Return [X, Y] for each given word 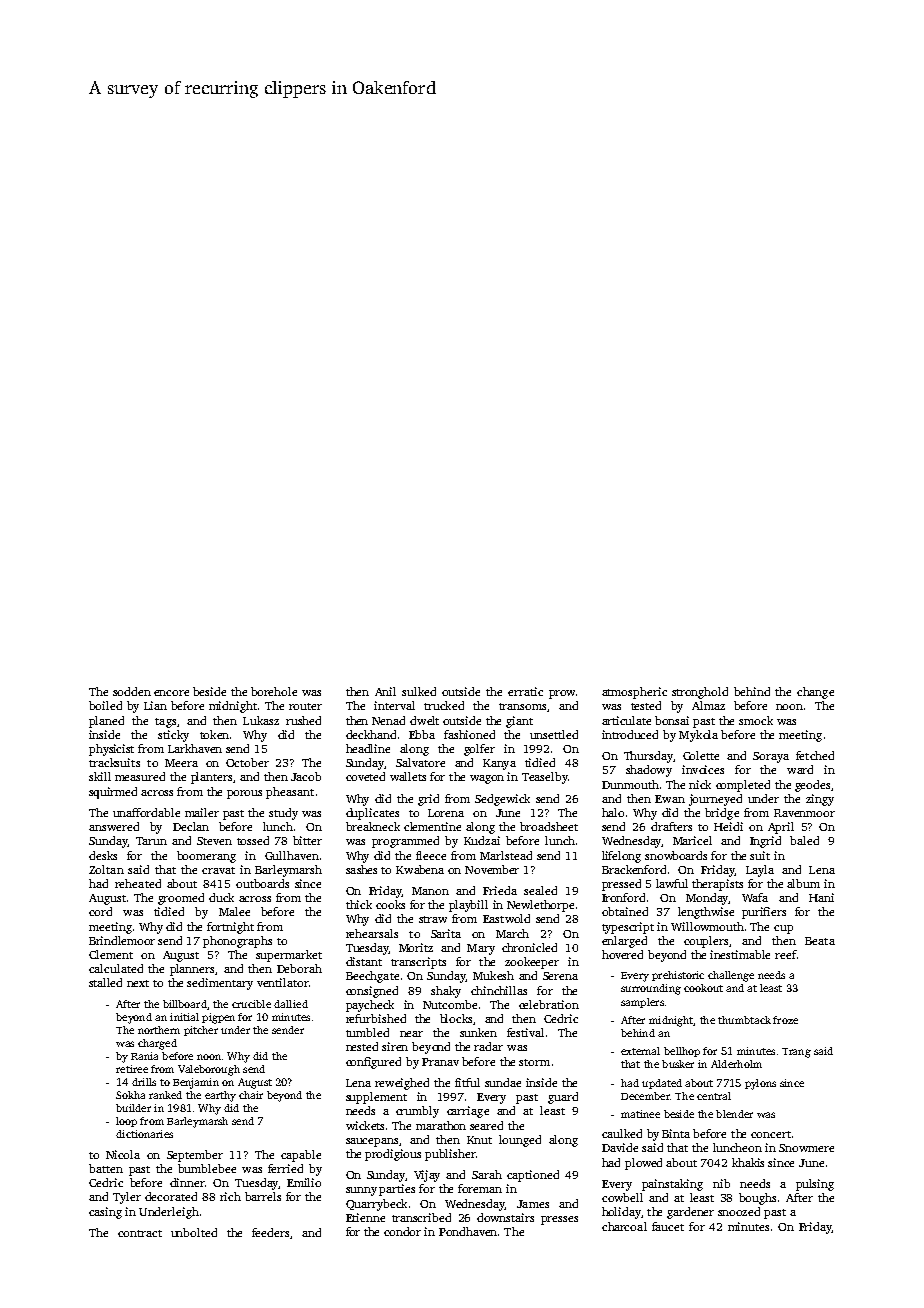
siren [395, 1046]
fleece [431, 855]
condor [402, 1231]
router [305, 706]
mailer [202, 812]
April [781, 828]
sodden [132, 691]
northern [159, 1030]
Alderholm [736, 1064]
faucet [668, 1226]
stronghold [700, 693]
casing [105, 1213]
